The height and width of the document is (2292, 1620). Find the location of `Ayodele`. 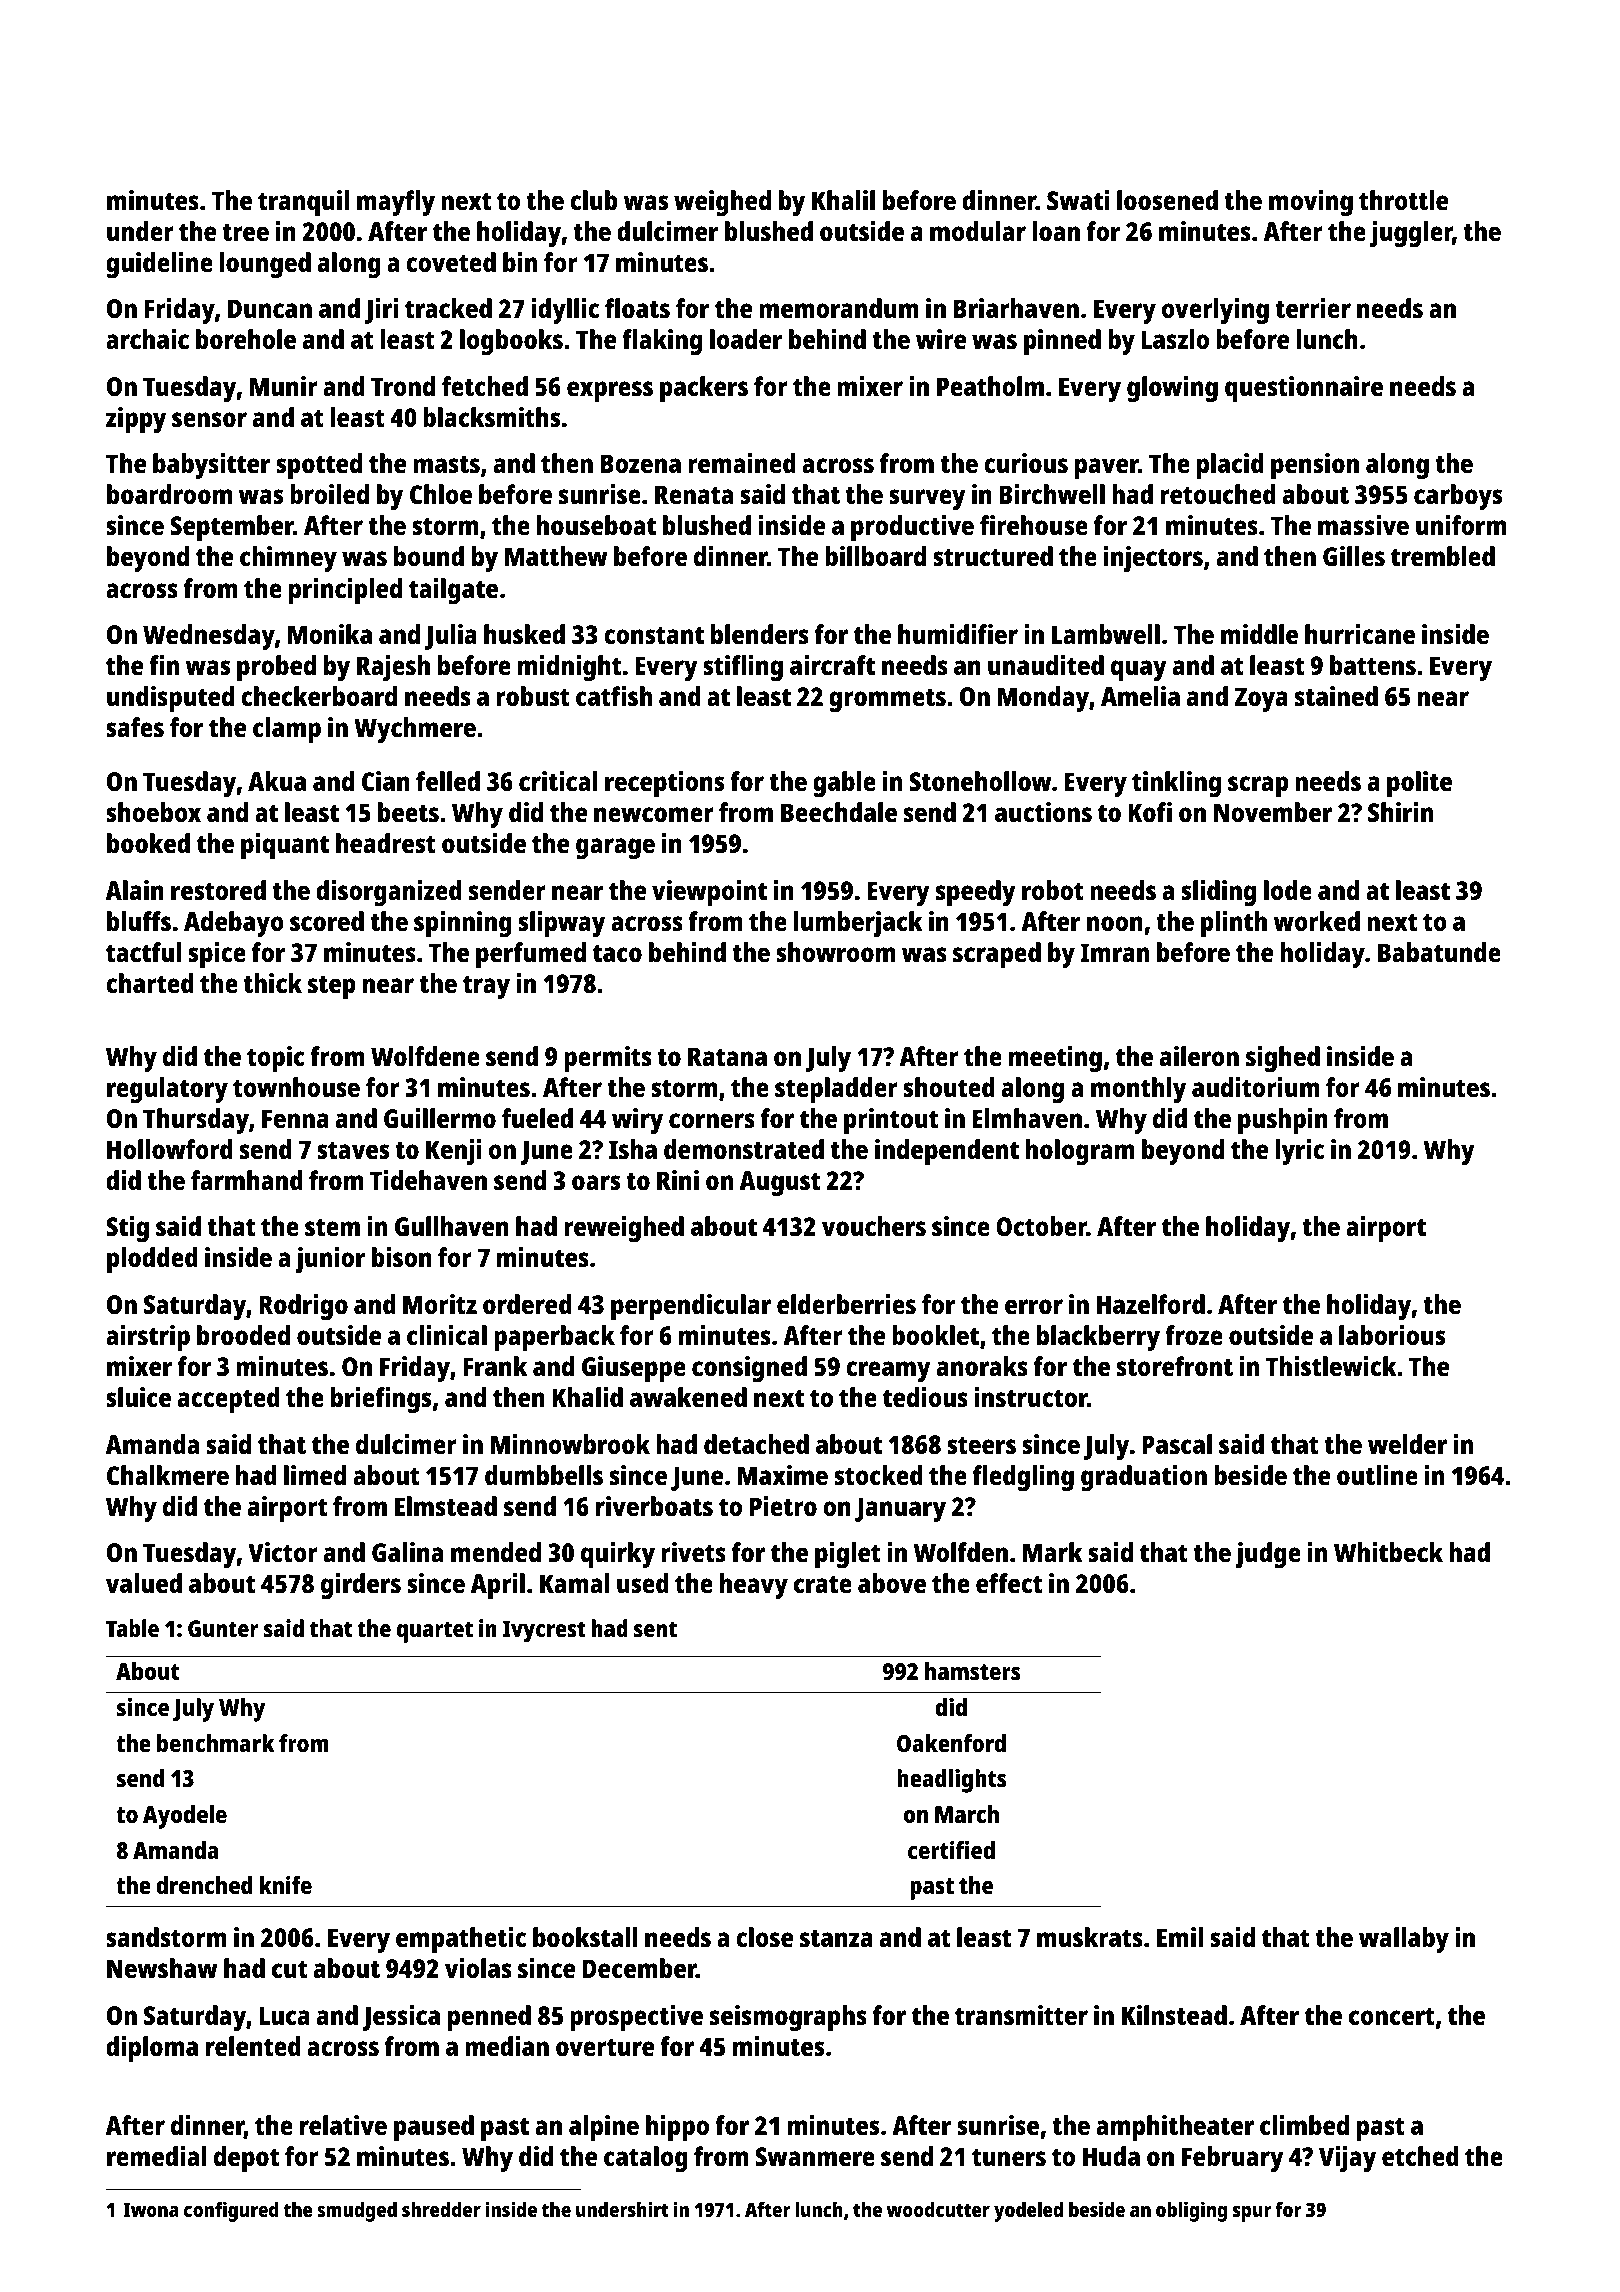

Ayodele is located at coordinates (185, 1817).
